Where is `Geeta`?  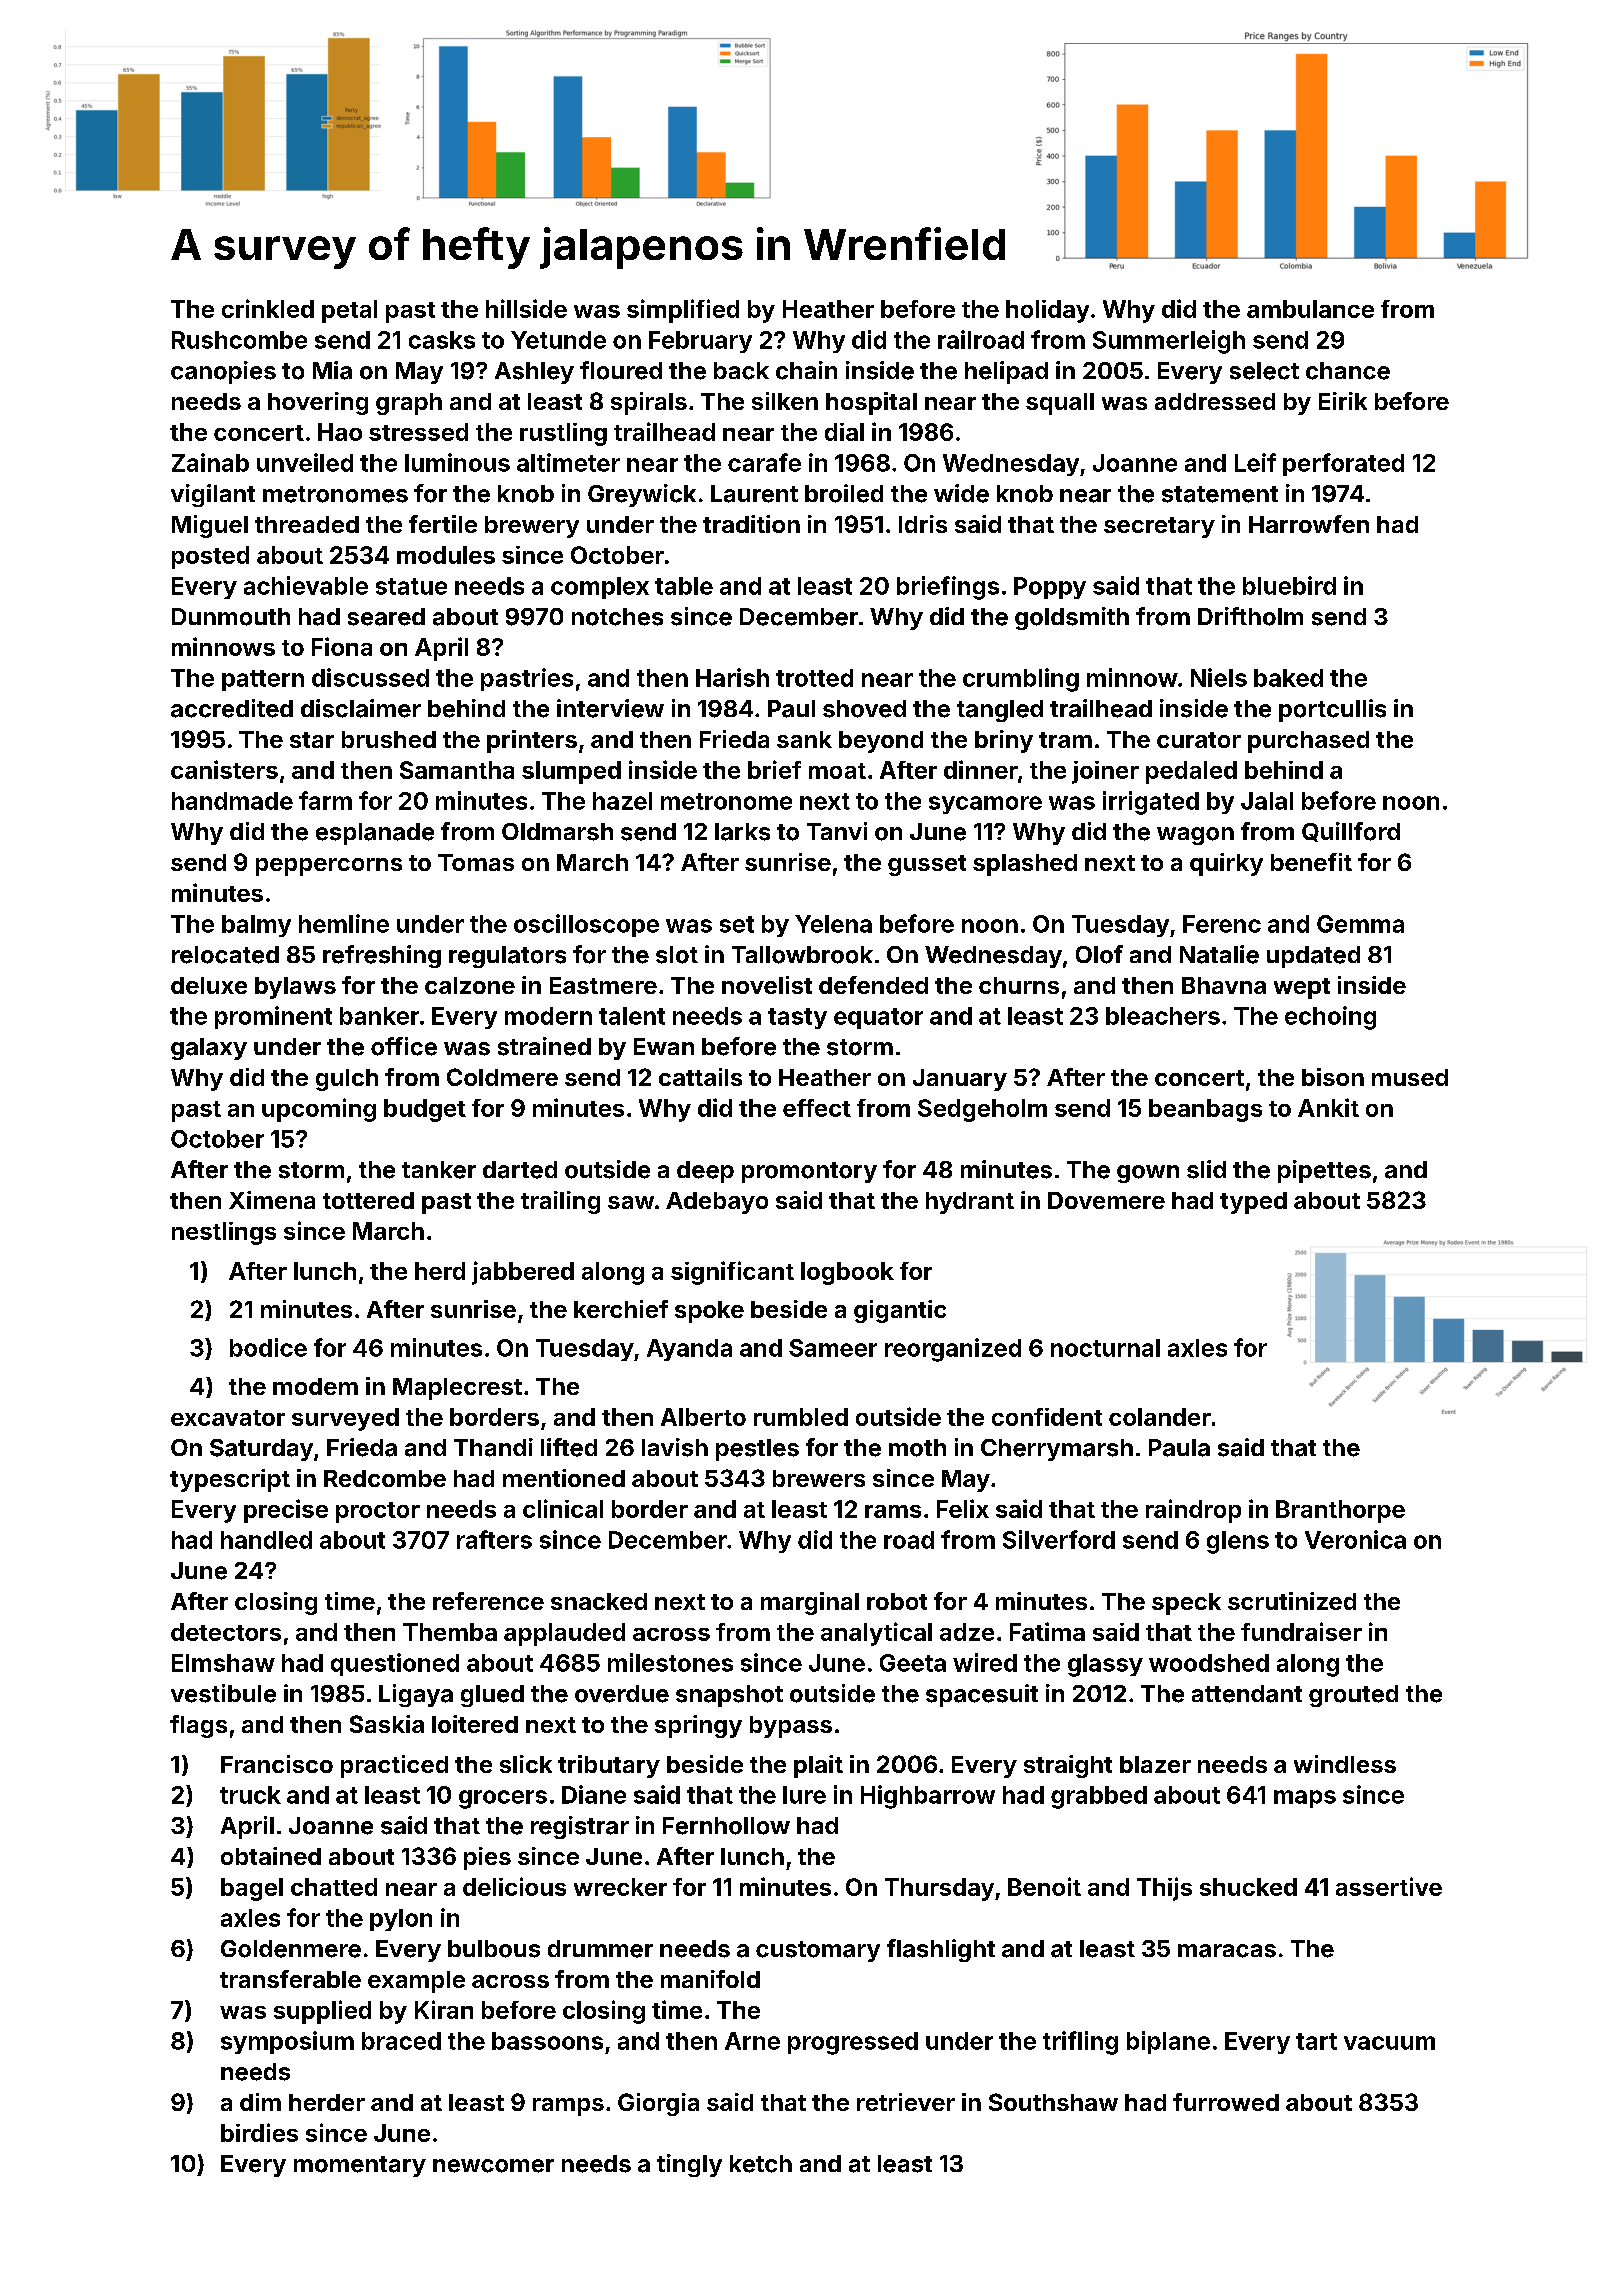
Geeta is located at coordinates (913, 1663).
